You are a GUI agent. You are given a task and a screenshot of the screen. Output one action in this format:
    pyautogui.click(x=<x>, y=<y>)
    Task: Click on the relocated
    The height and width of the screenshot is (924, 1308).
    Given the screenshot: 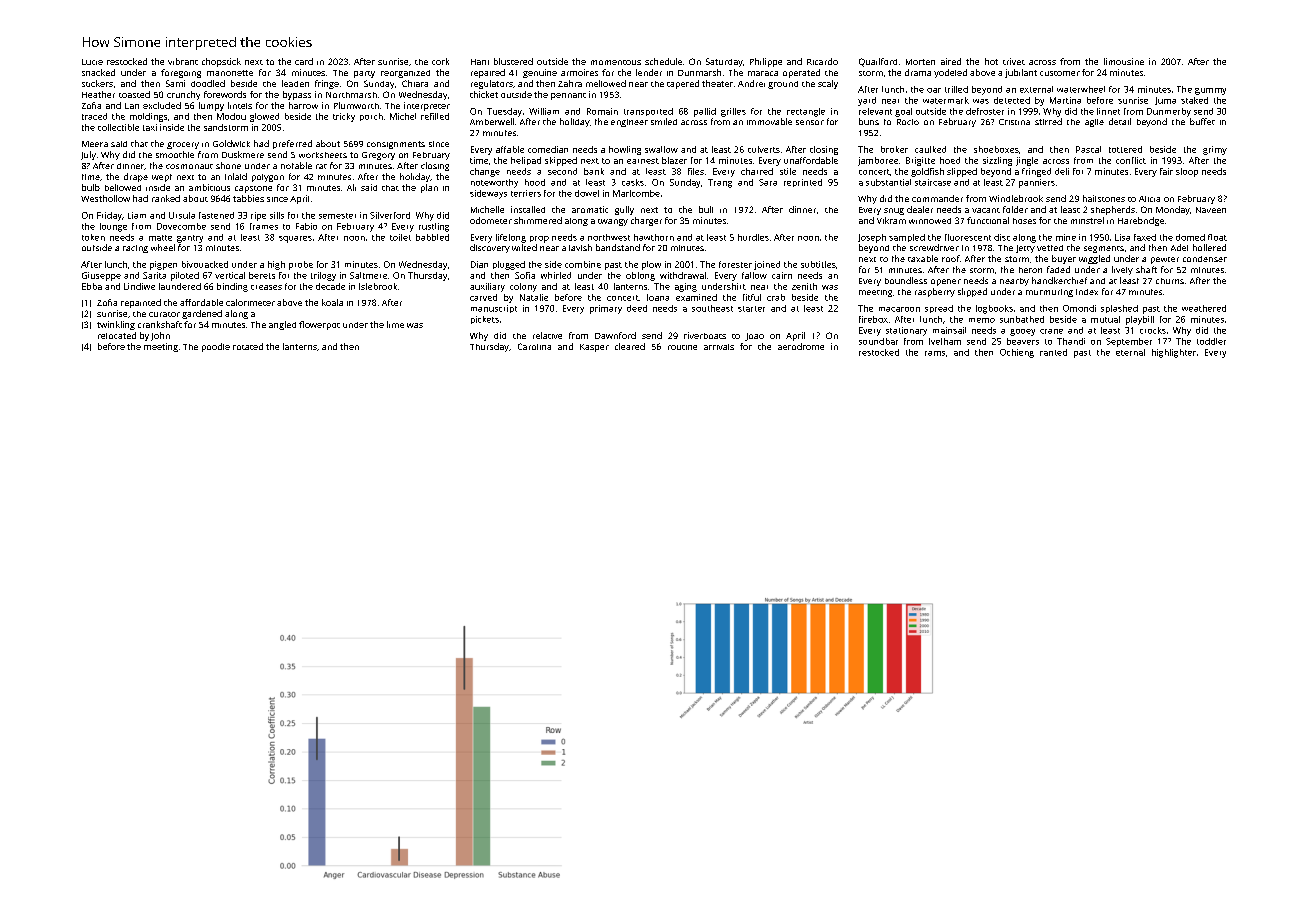 What is the action you would take?
    pyautogui.click(x=117, y=335)
